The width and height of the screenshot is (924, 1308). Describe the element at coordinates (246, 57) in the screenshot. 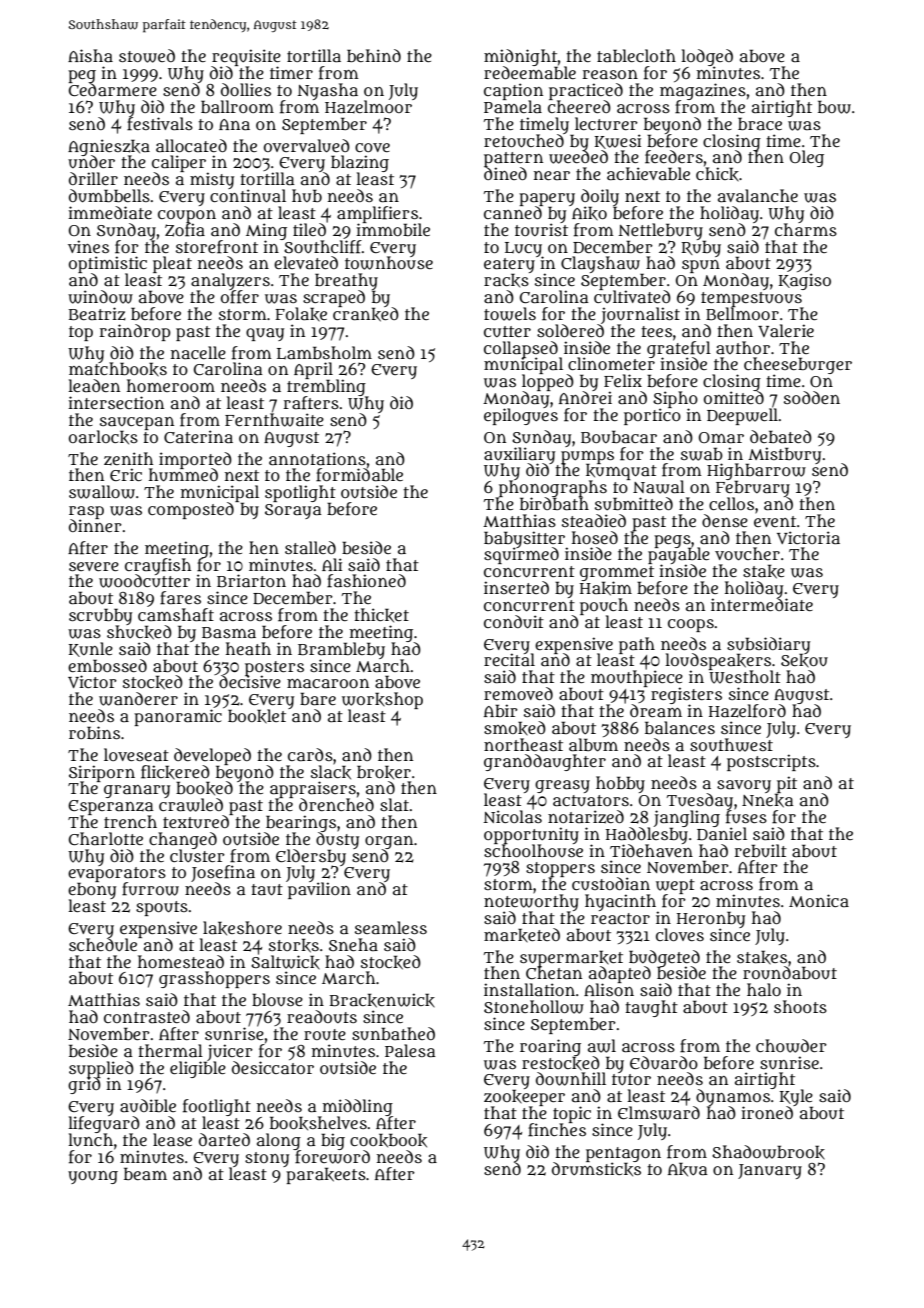

I see `requisite` at that location.
